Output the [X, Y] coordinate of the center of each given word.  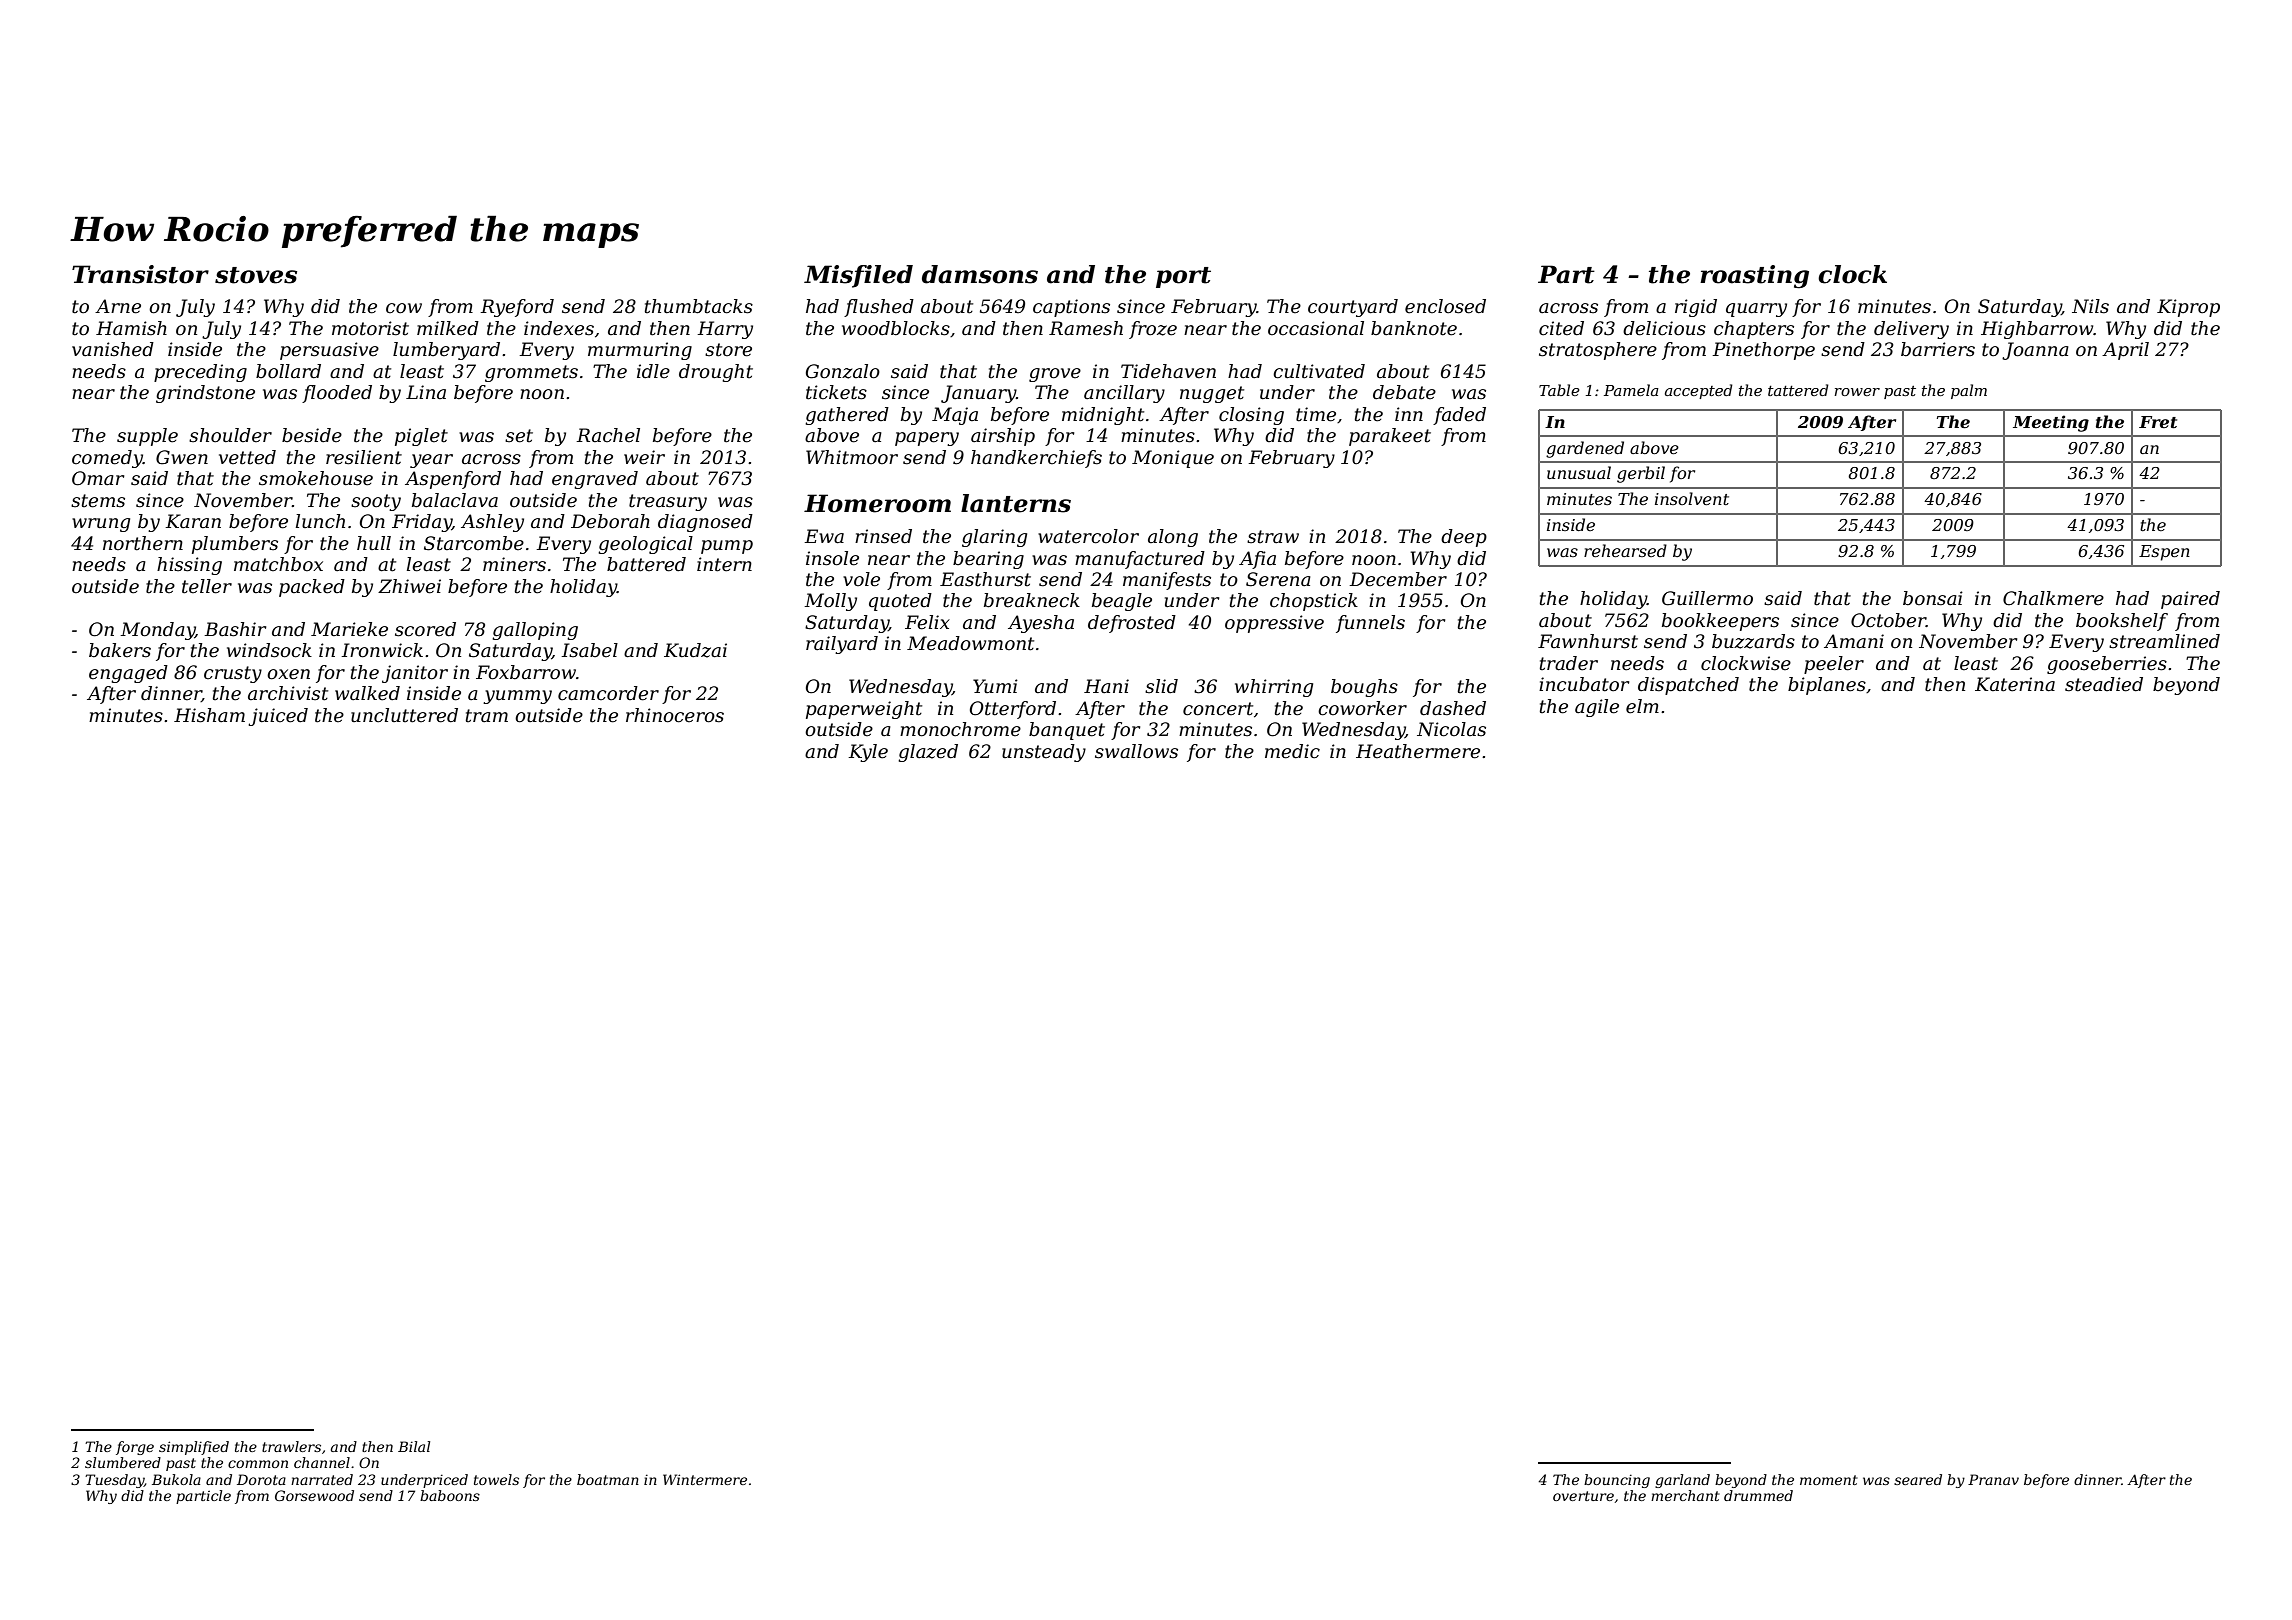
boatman [608, 1479]
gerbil [1641, 474]
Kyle [868, 753]
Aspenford [453, 480]
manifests [1167, 581]
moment [1829, 1480]
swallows [1136, 751]
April [2125, 351]
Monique [1173, 459]
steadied [2104, 684]
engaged [128, 674]
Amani [1854, 641]
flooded [337, 394]
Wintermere [705, 1479]
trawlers [291, 1446]
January [978, 394]
